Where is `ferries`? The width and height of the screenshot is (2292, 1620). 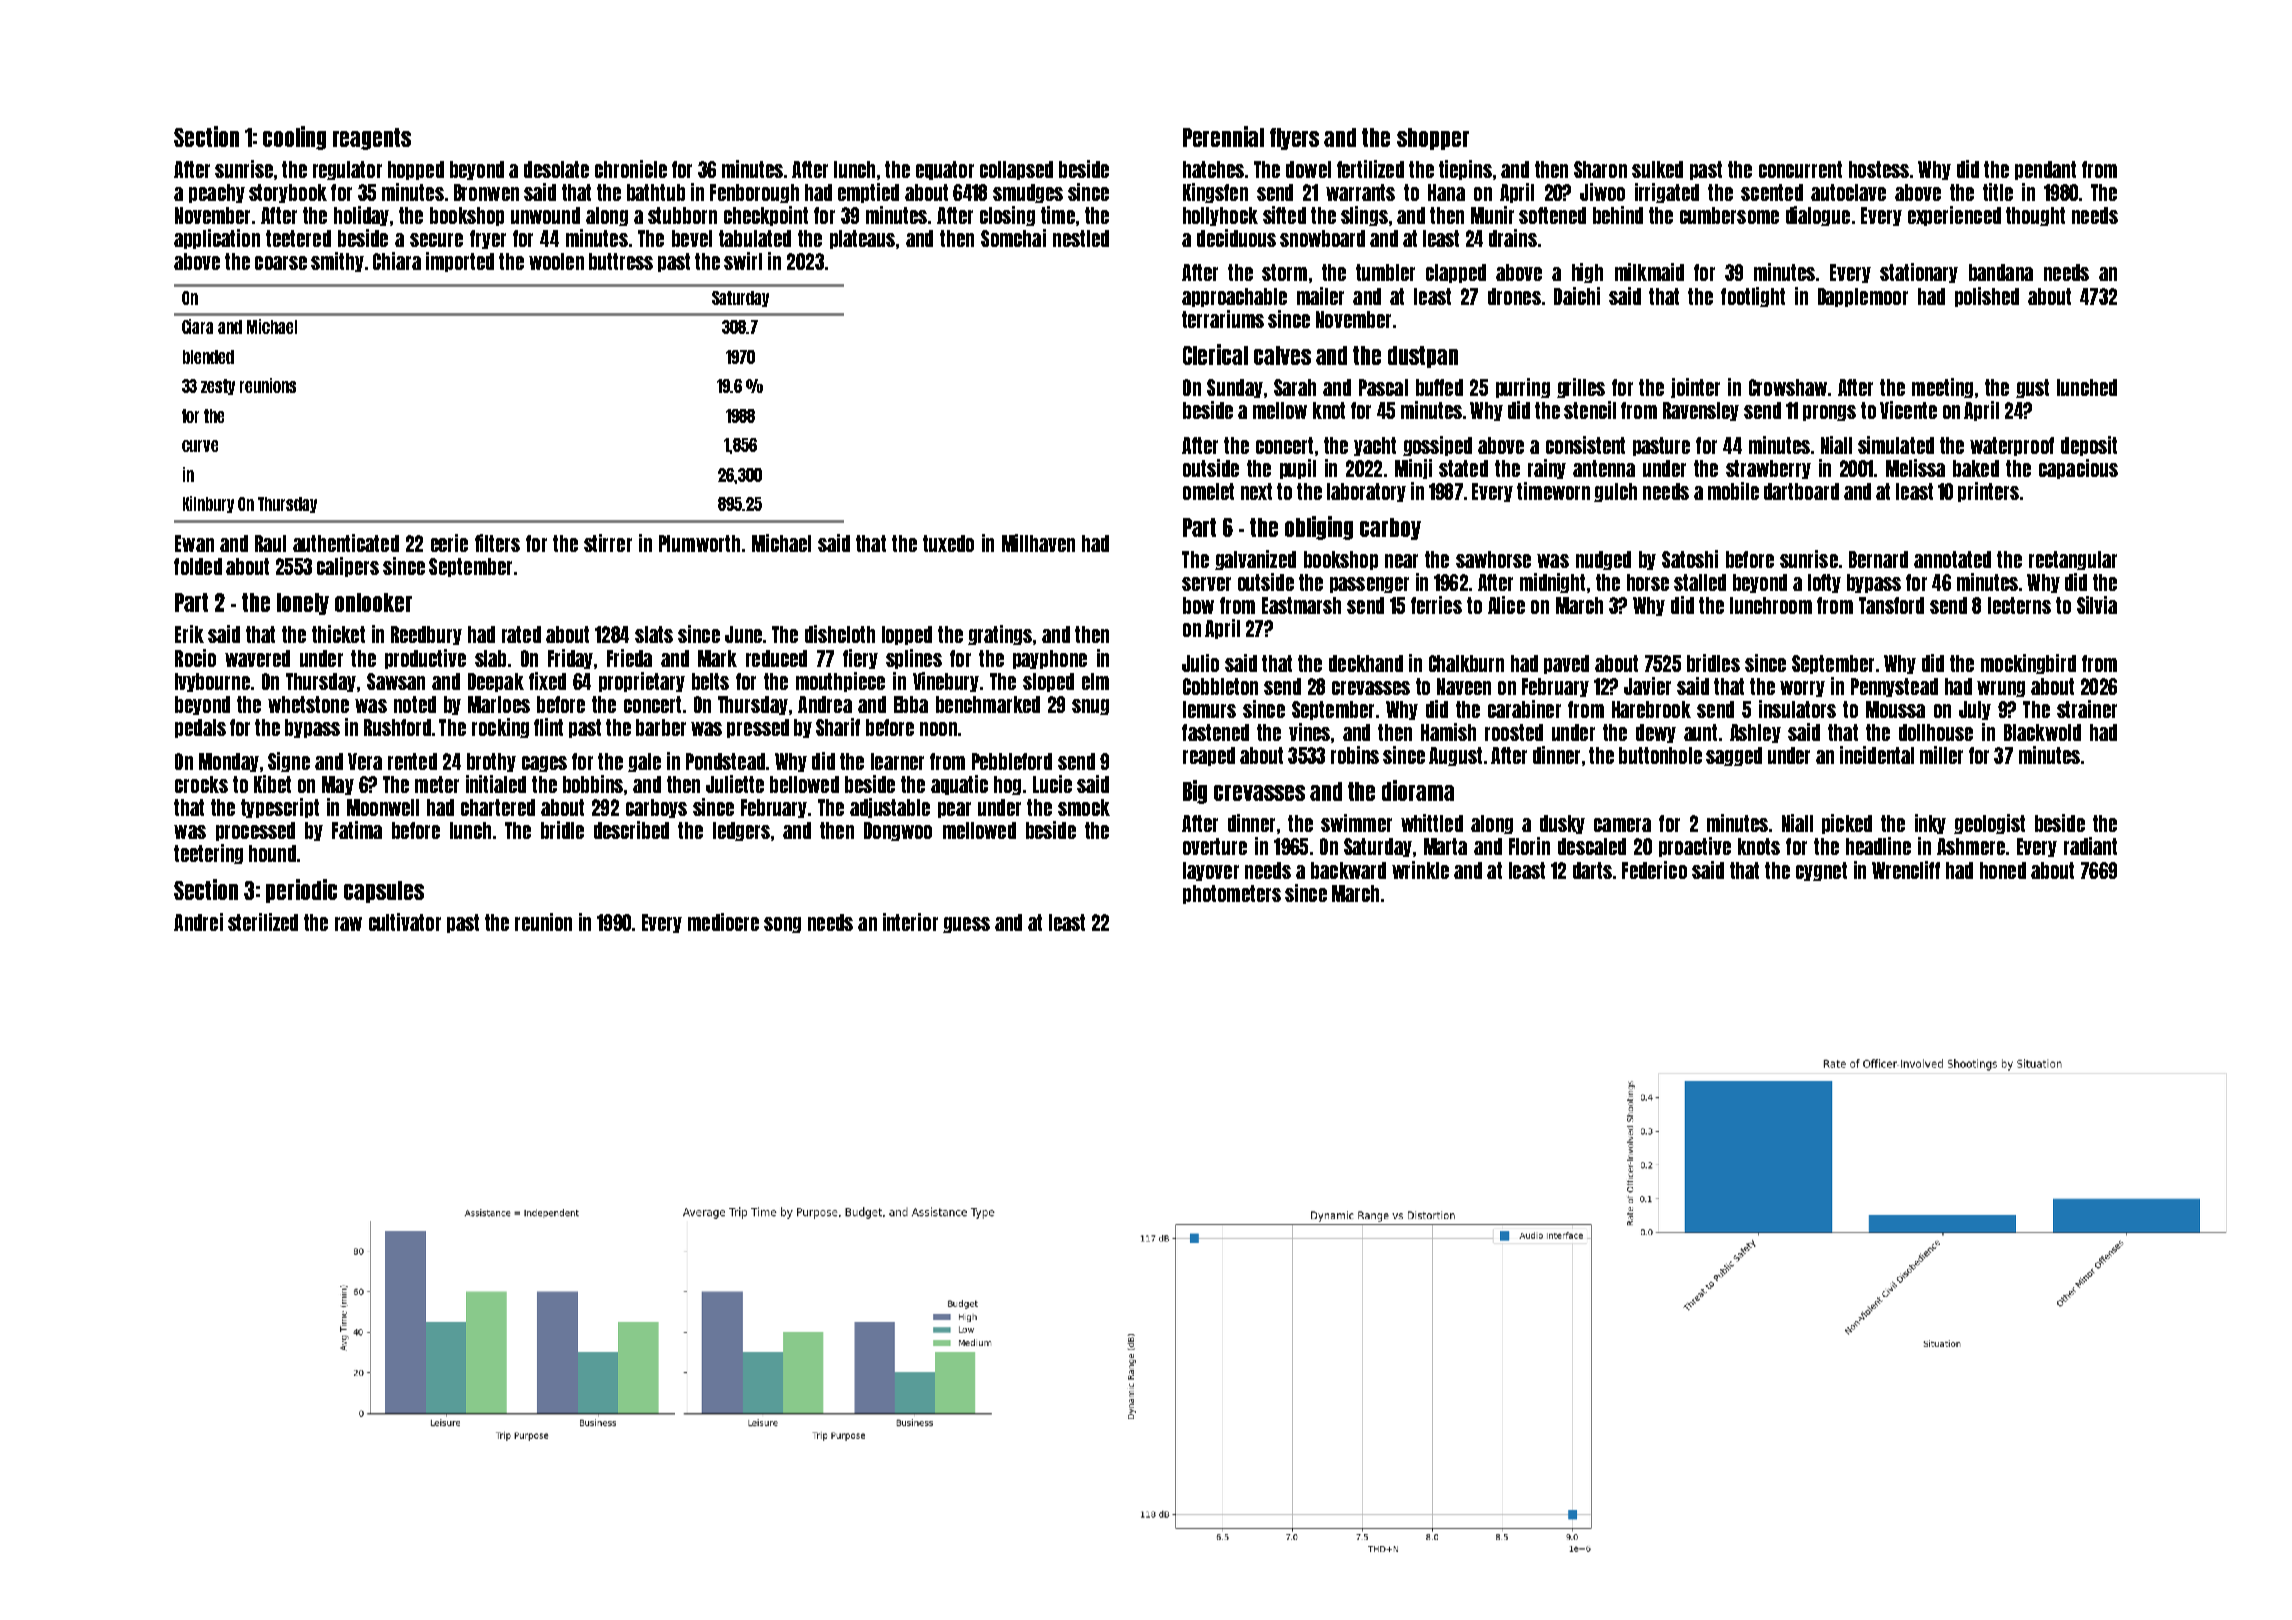 ferries is located at coordinates (1436, 605).
